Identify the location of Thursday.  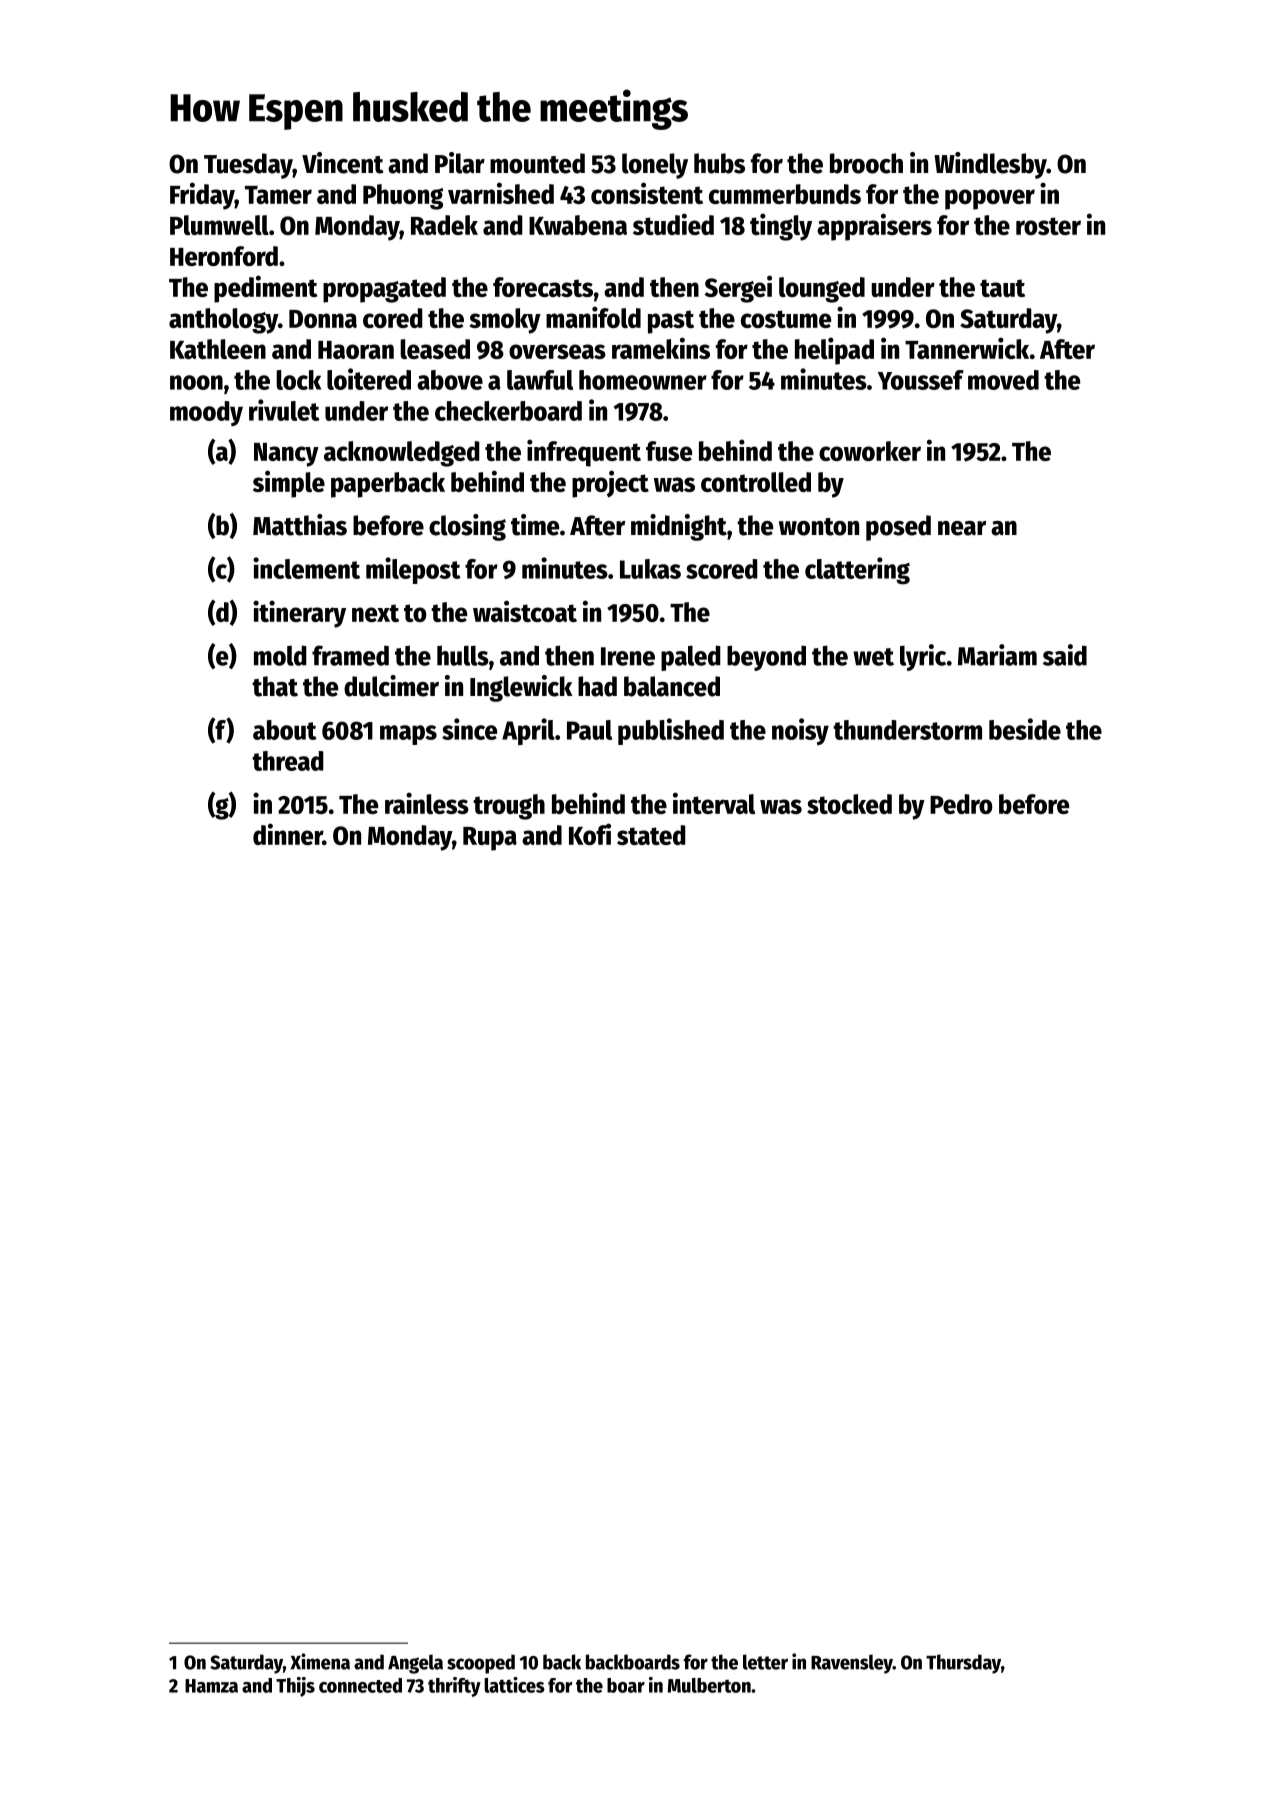
(963, 1664).
